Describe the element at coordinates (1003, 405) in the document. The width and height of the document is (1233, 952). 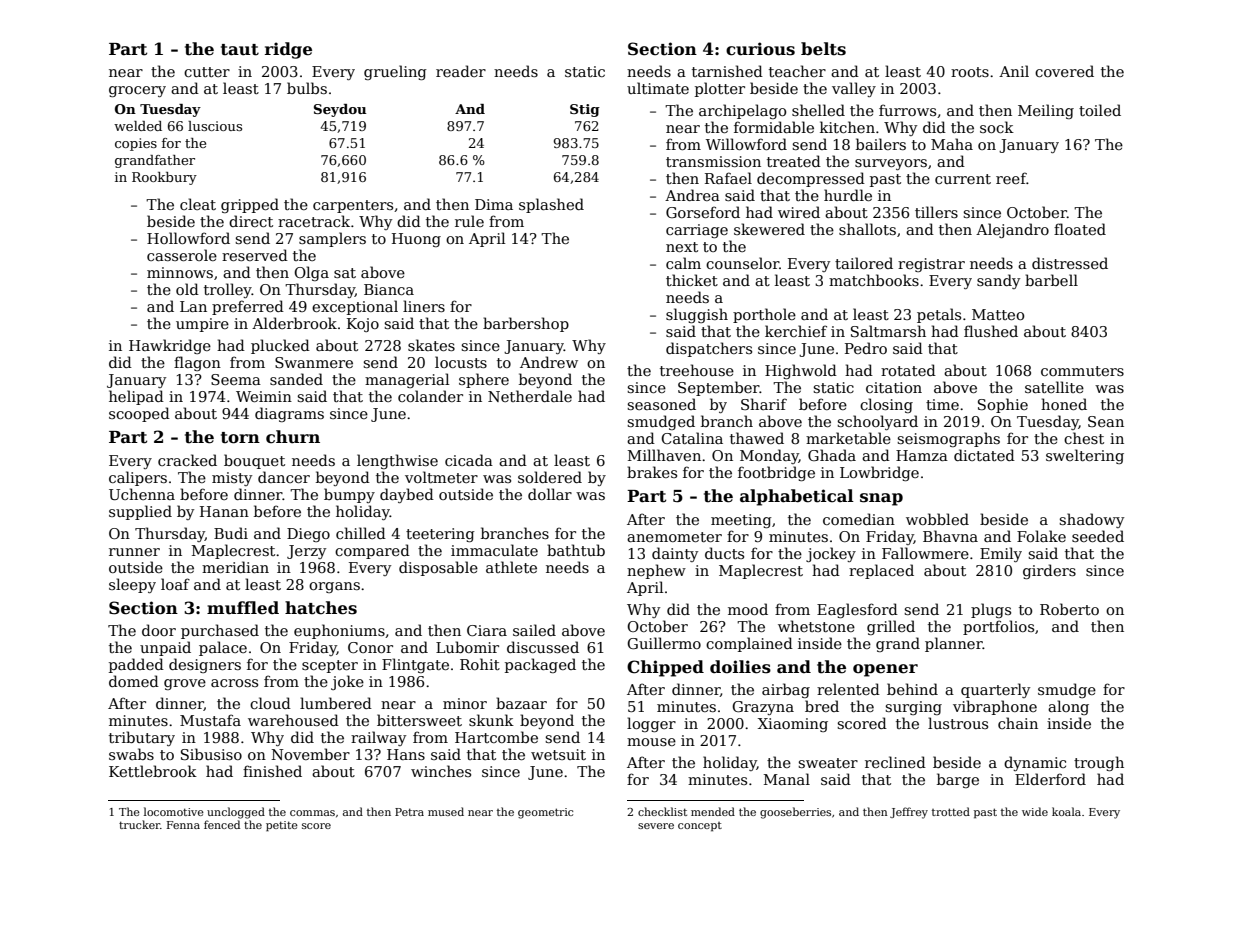
I see `Sophie` at that location.
